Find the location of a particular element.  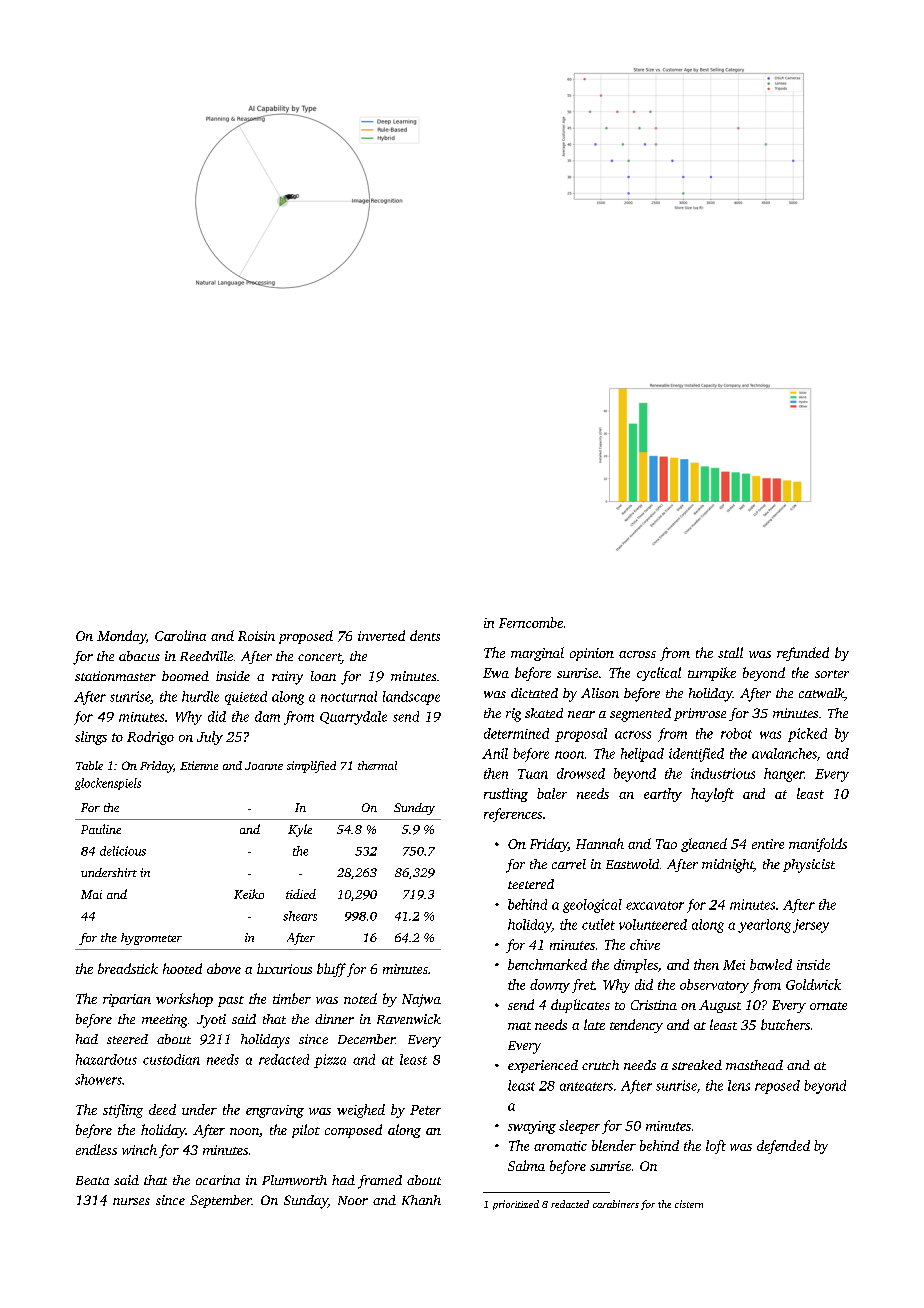

teetered is located at coordinates (531, 884).
